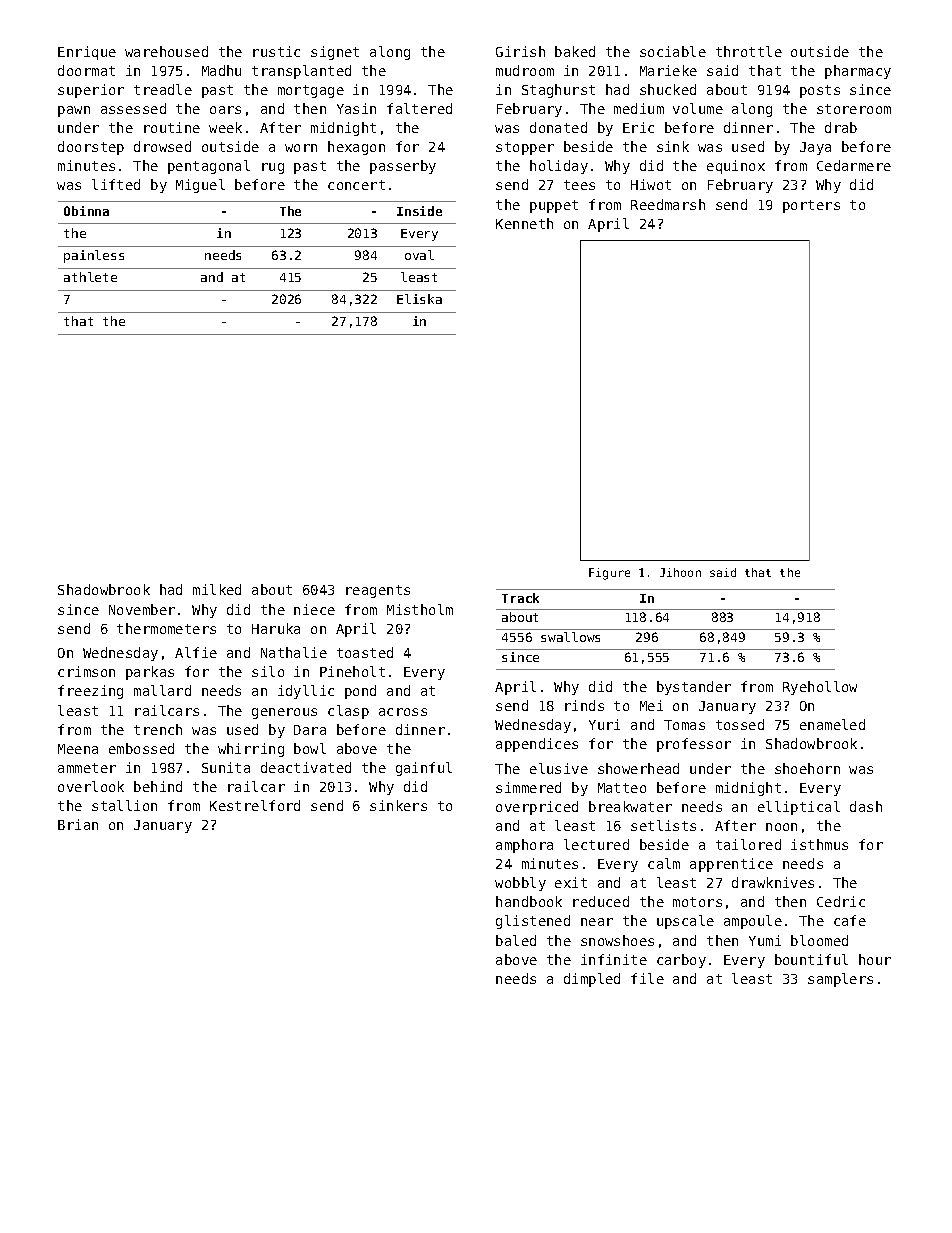  Describe the element at coordinates (255, 805) in the screenshot. I see `Kestrelford` at that location.
